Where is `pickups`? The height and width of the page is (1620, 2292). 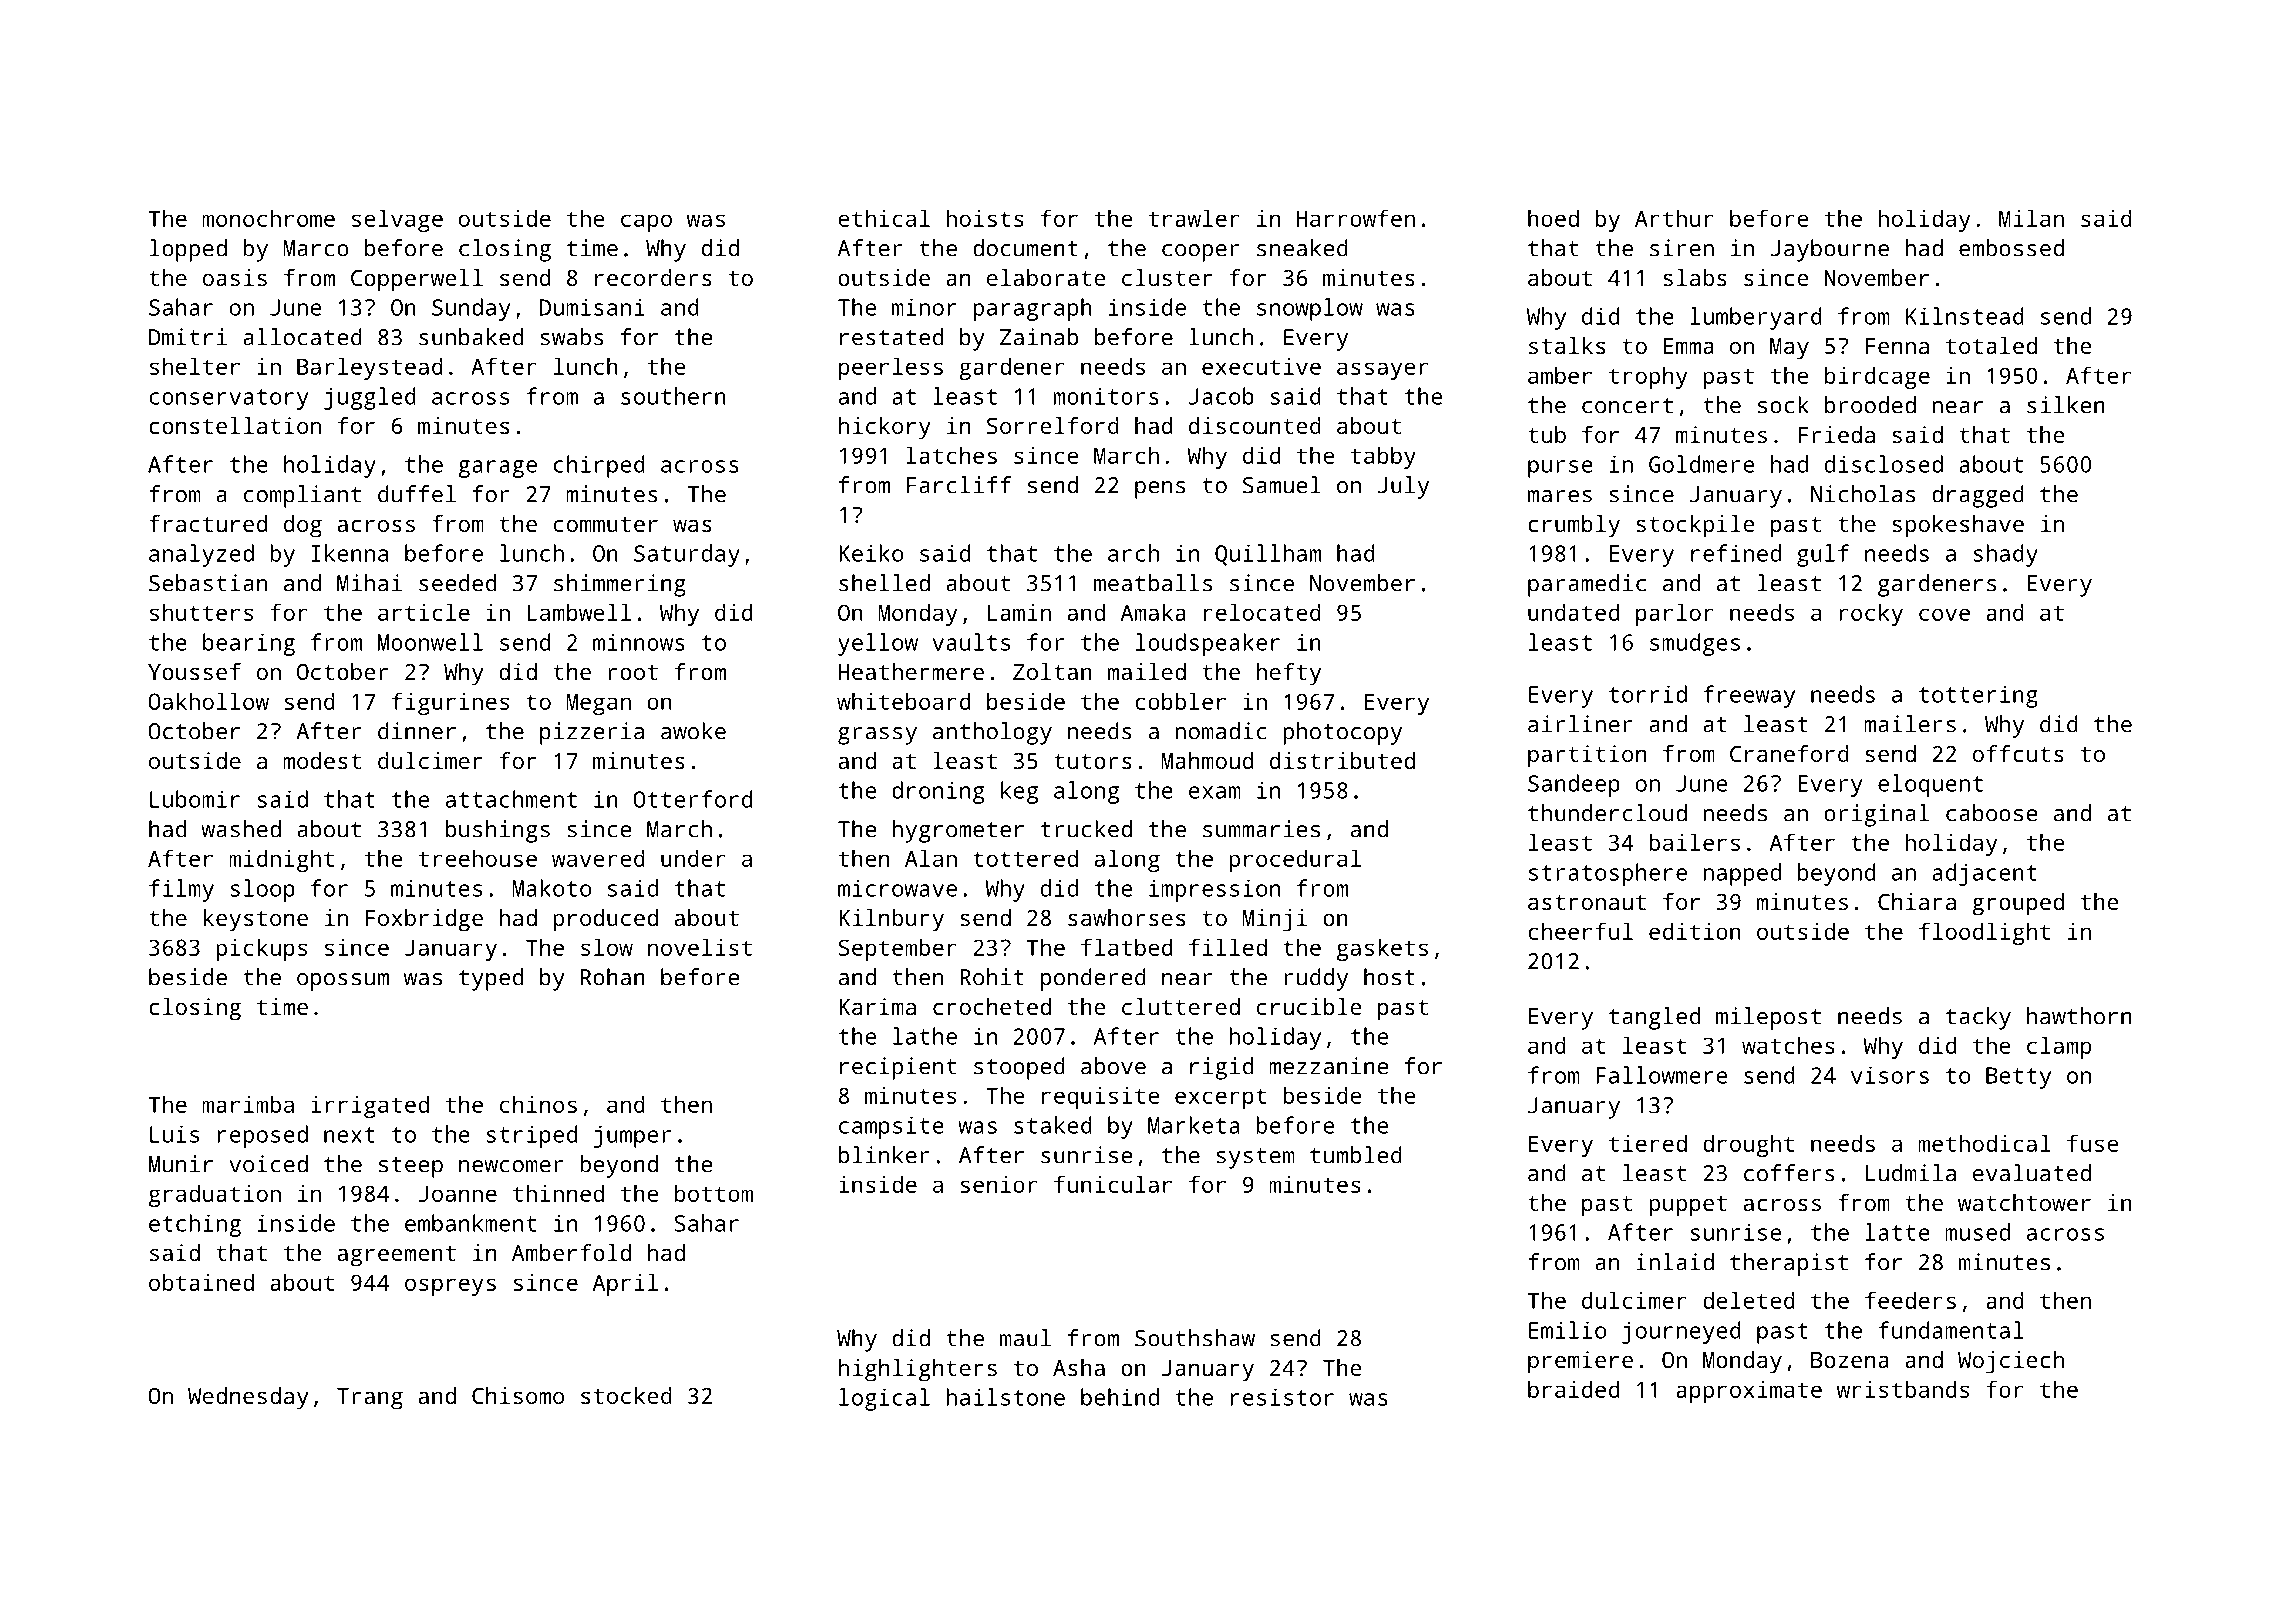 pickups is located at coordinates (261, 949).
